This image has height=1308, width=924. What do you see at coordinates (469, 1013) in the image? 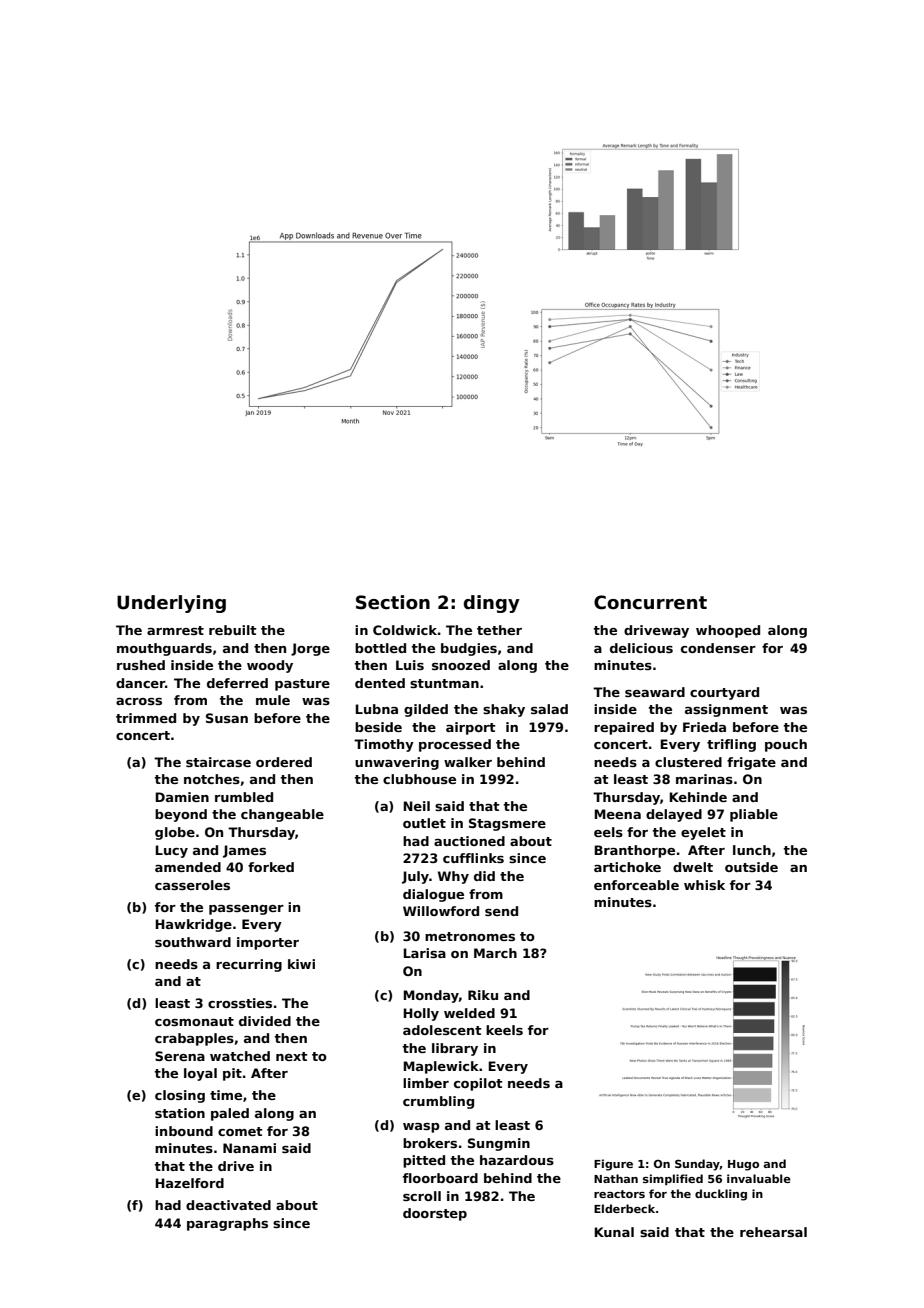
I see `welded` at bounding box center [469, 1013].
